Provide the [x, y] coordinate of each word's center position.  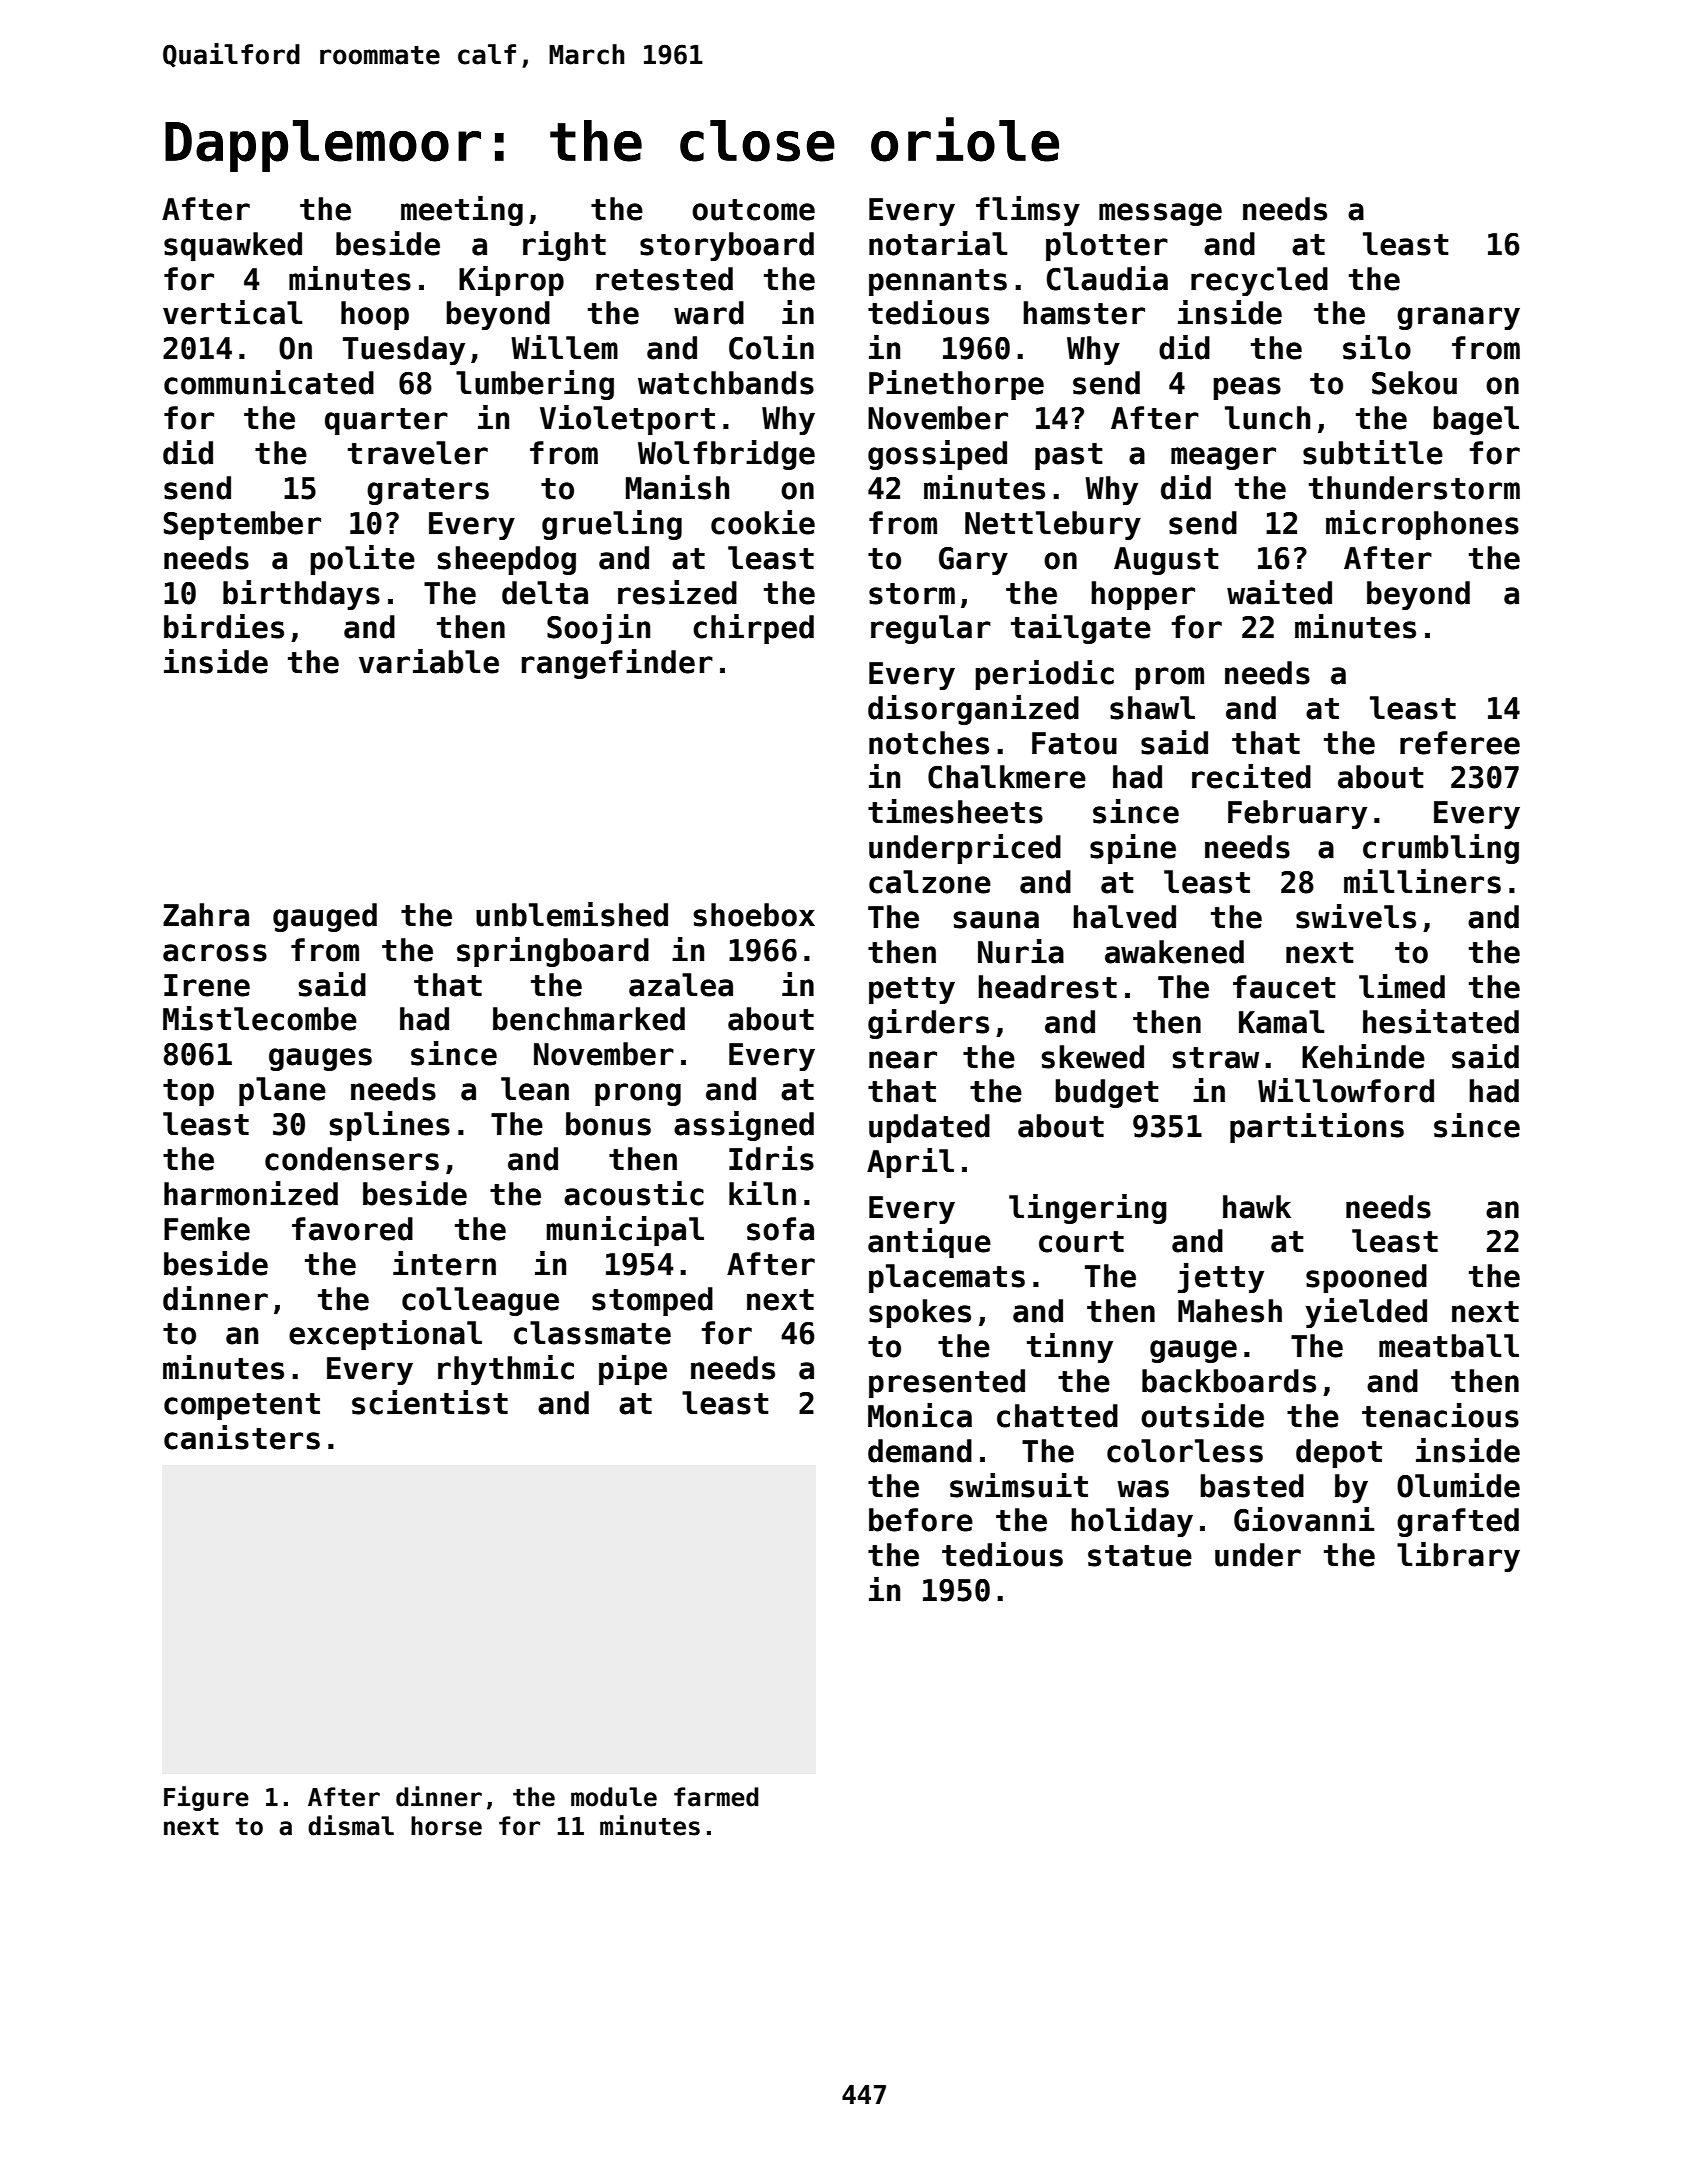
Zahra [206, 915]
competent [242, 1406]
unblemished [572, 914]
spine [1133, 849]
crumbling [1441, 849]
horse [446, 1826]
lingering [1088, 1209]
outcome [753, 210]
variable [429, 661]
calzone [930, 882]
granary [1458, 318]
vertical [232, 312]
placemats [947, 1278]
